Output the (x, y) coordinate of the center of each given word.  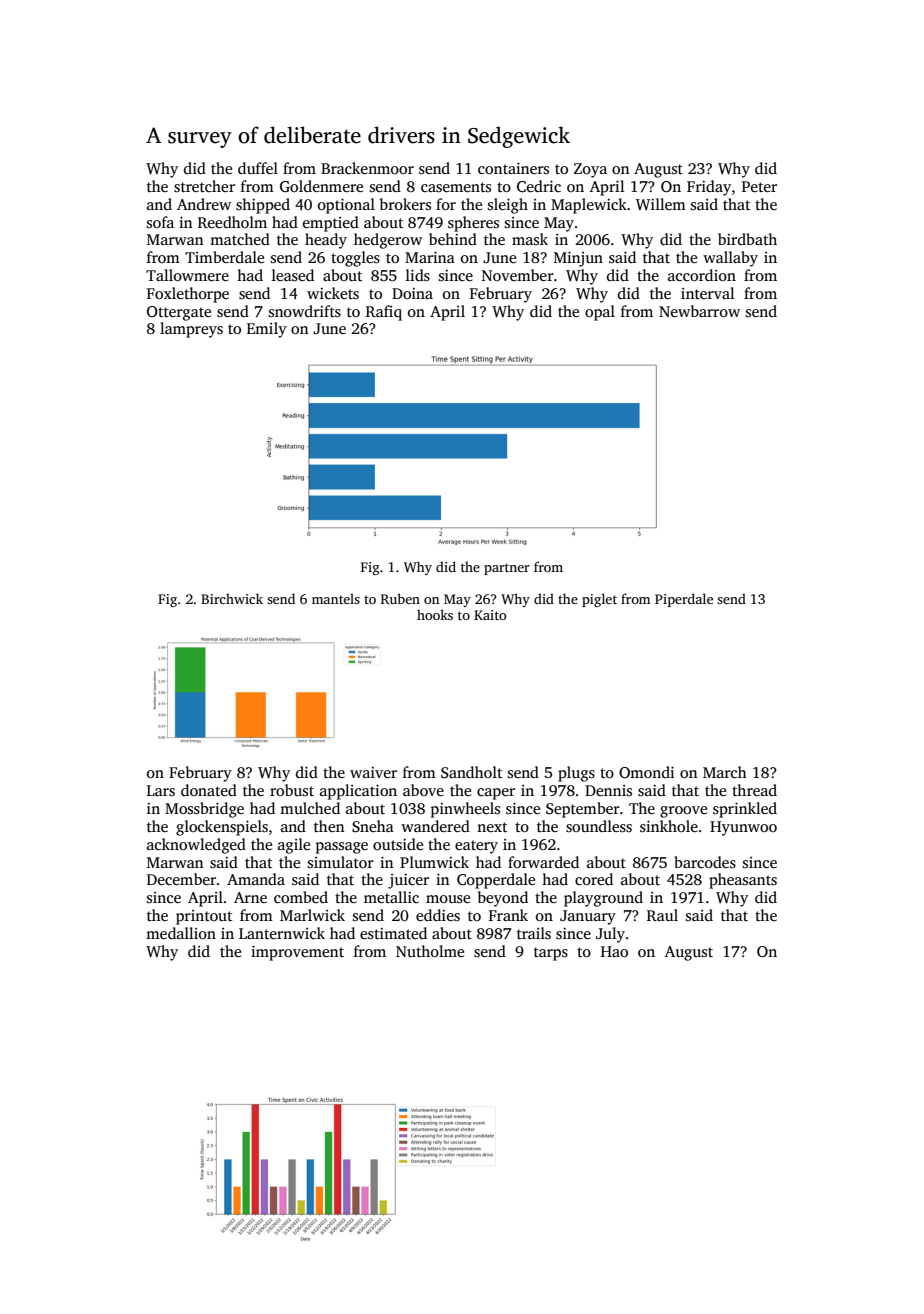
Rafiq (384, 313)
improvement (297, 953)
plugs (576, 774)
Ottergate (179, 313)
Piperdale (684, 600)
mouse (448, 899)
